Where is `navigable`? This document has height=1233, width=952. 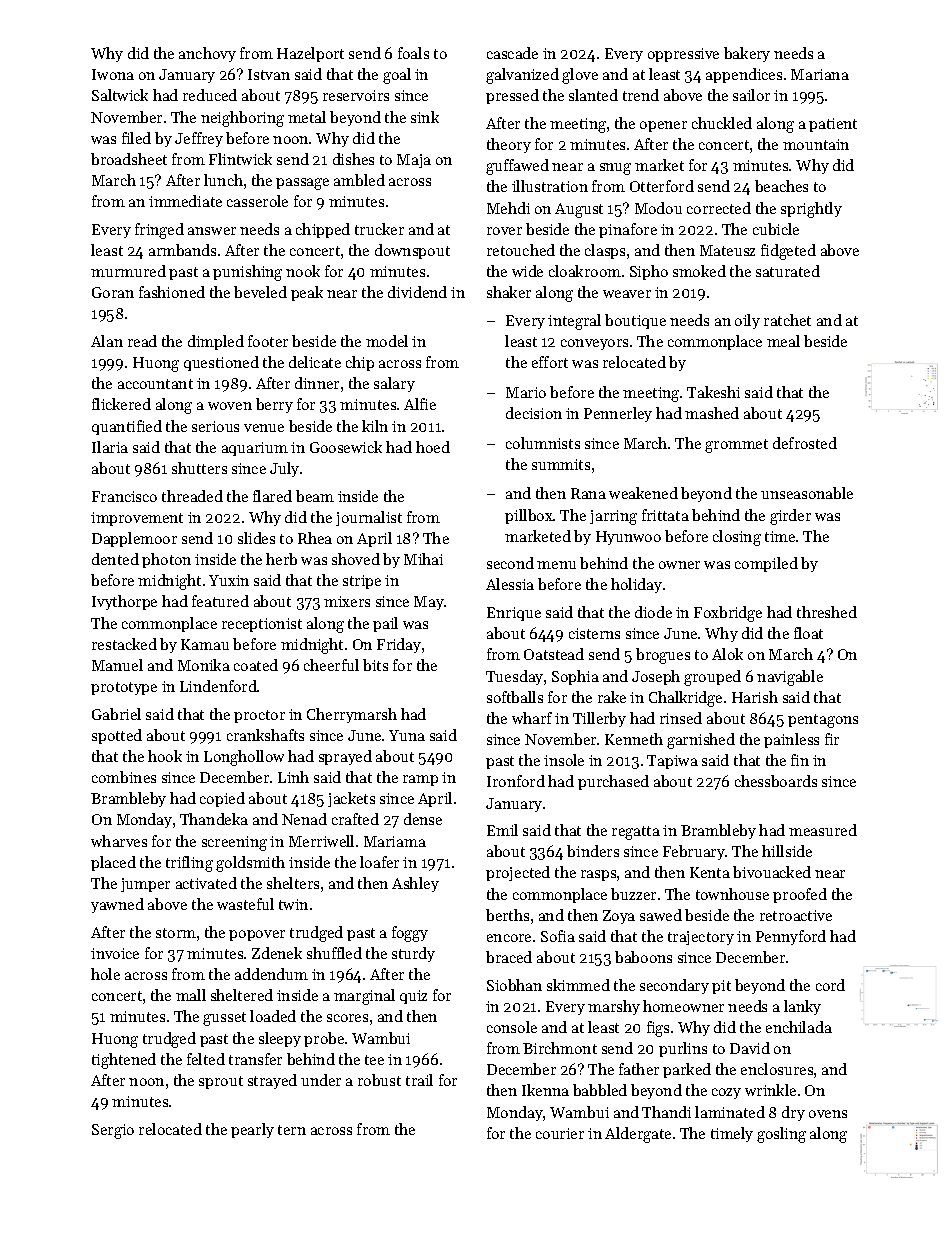
navigable is located at coordinates (790, 678).
